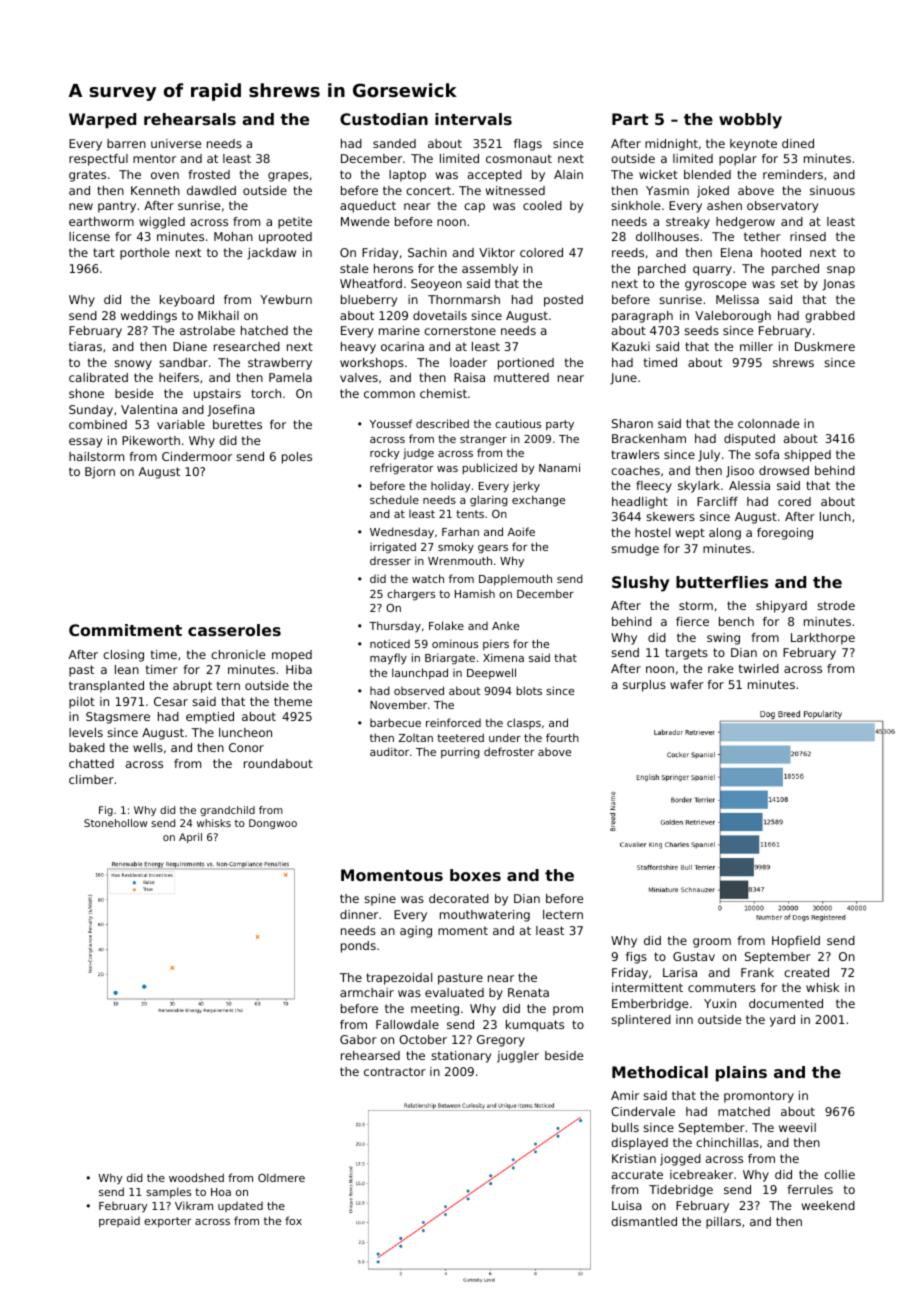  What do you see at coordinates (473, 119) in the document?
I see `intervals` at bounding box center [473, 119].
